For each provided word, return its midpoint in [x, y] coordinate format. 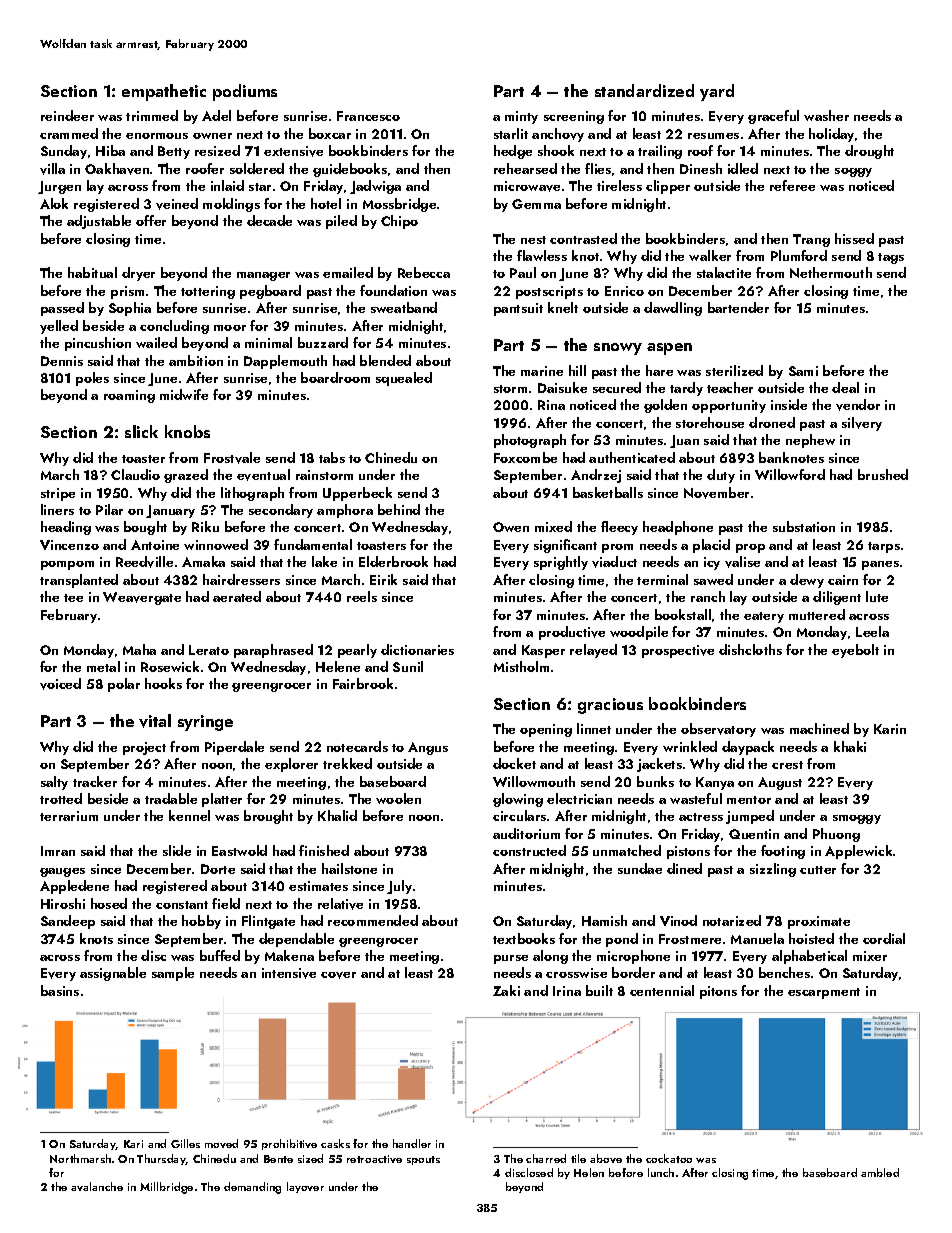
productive [572, 633]
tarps [884, 547]
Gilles [185, 1143]
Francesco [368, 116]
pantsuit [518, 309]
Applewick [858, 852]
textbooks [524, 938]
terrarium [69, 816]
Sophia [130, 309]
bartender [738, 307]
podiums [245, 92]
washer [826, 115]
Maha [139, 649]
